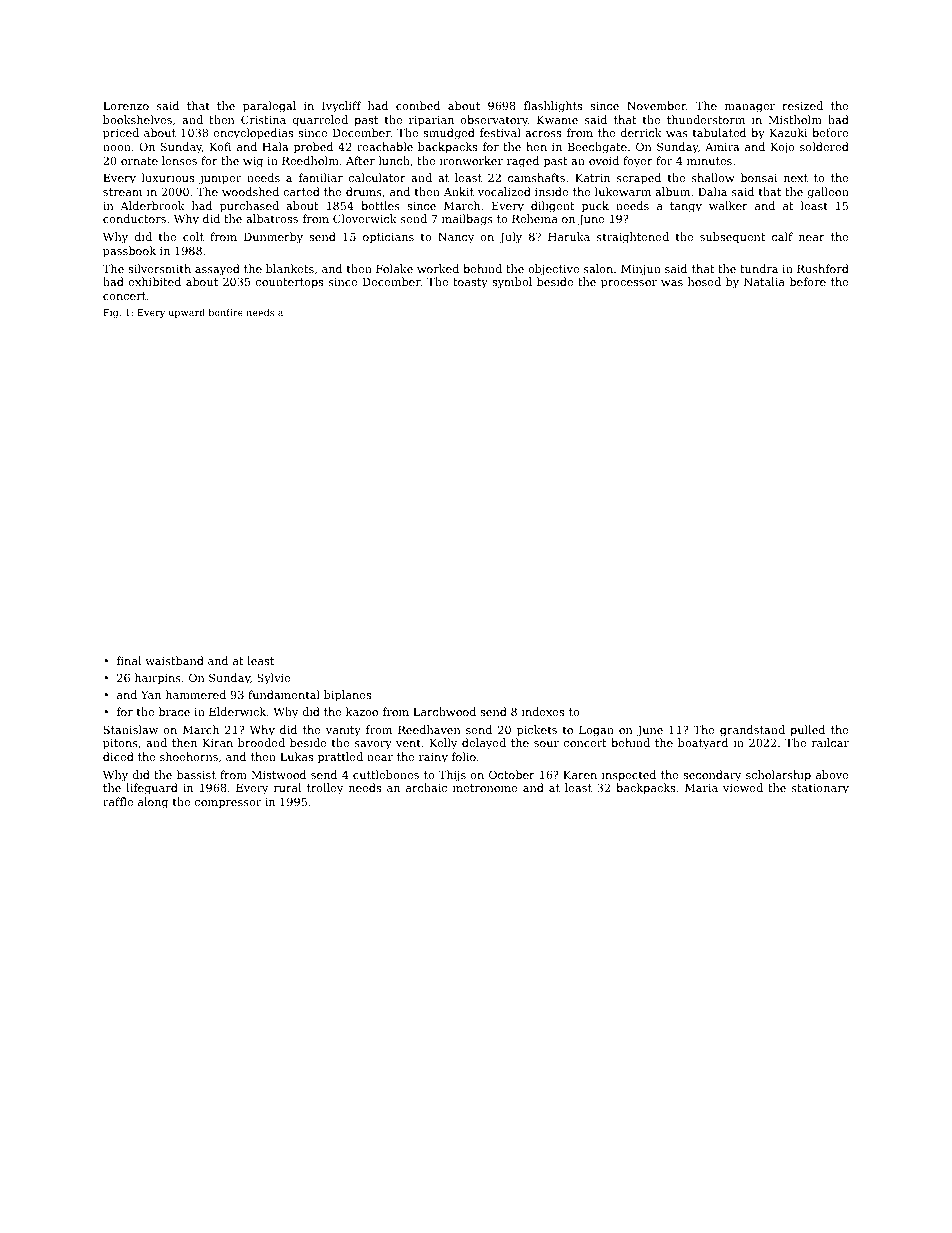 This screenshot has width=952, height=1233. I want to click on pulled, so click(807, 731).
